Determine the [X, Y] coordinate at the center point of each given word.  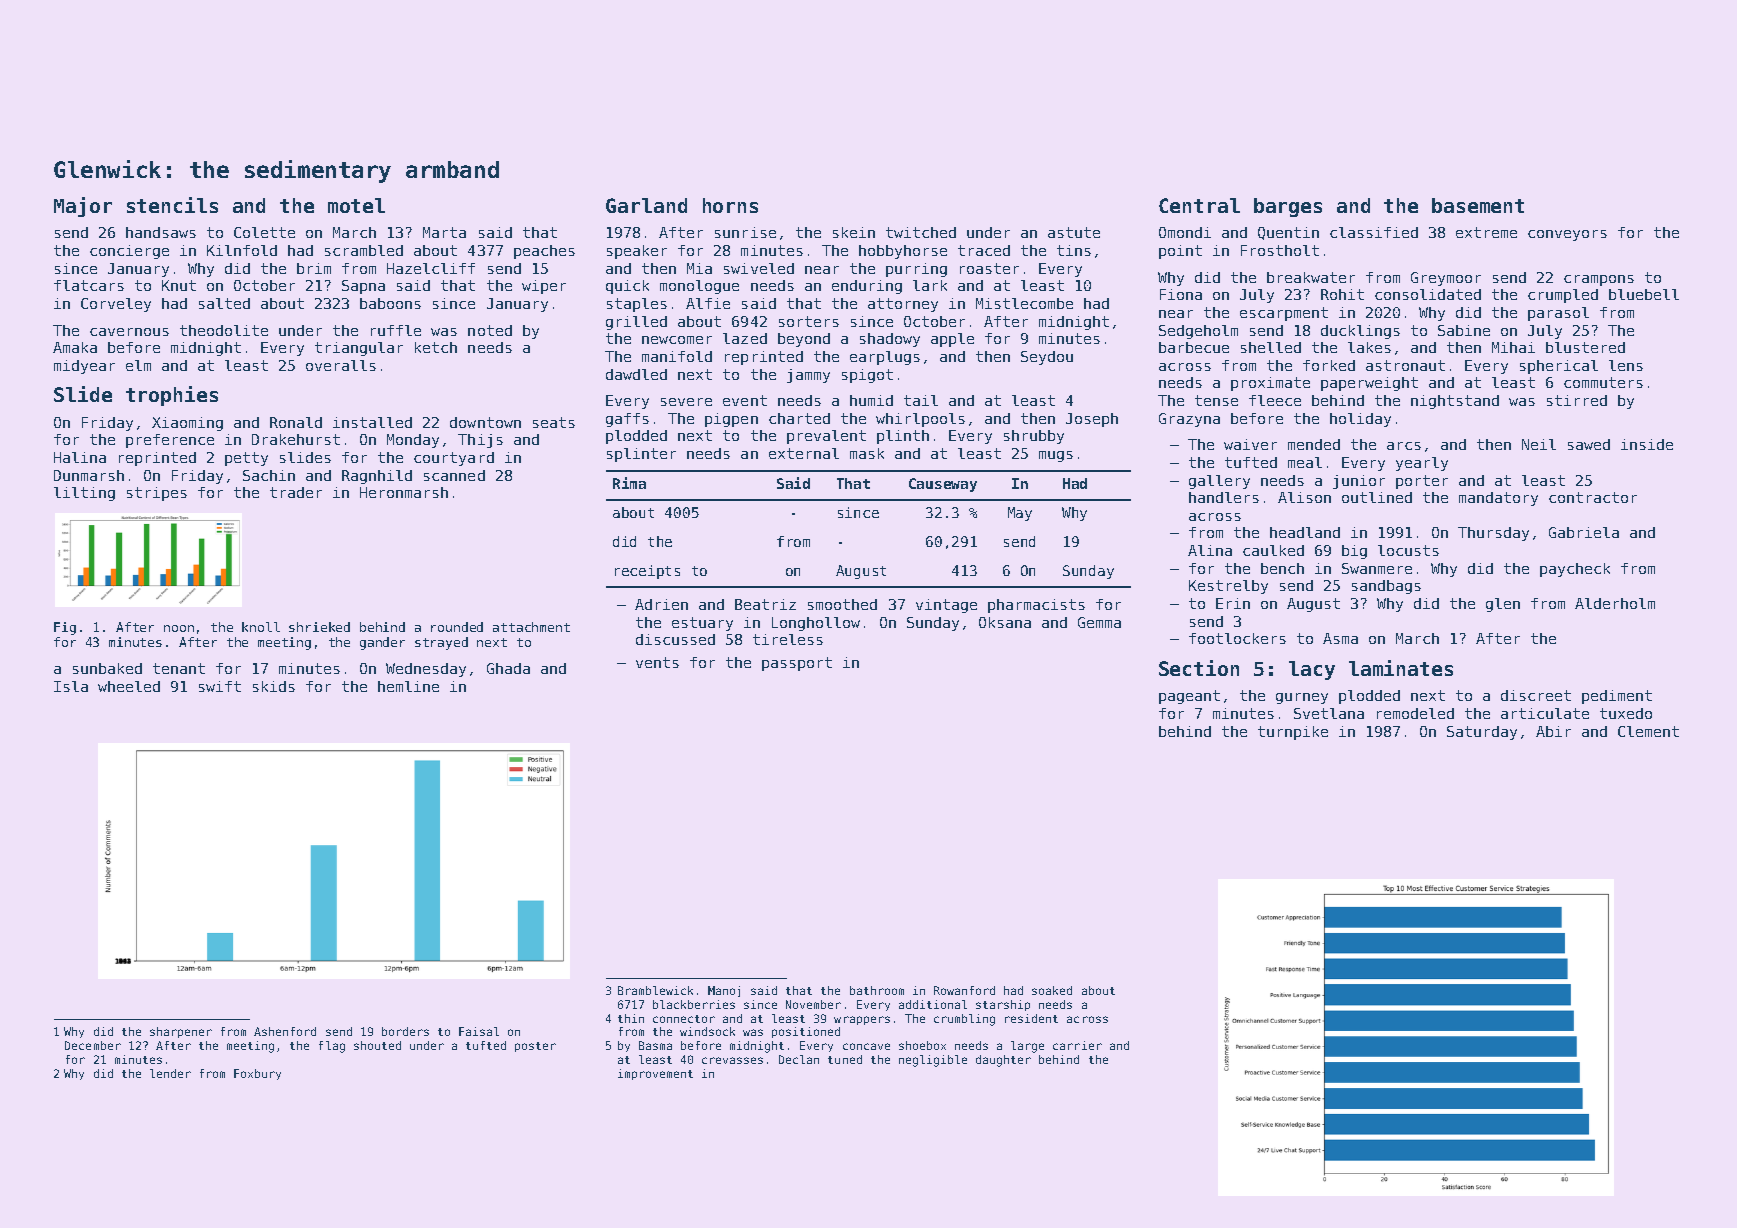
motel [356, 205]
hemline [408, 686]
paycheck [1575, 570]
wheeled [129, 686]
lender [170, 1073]
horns [730, 205]
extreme [1486, 232]
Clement [1648, 731]
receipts [647, 572]
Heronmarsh [404, 492]
